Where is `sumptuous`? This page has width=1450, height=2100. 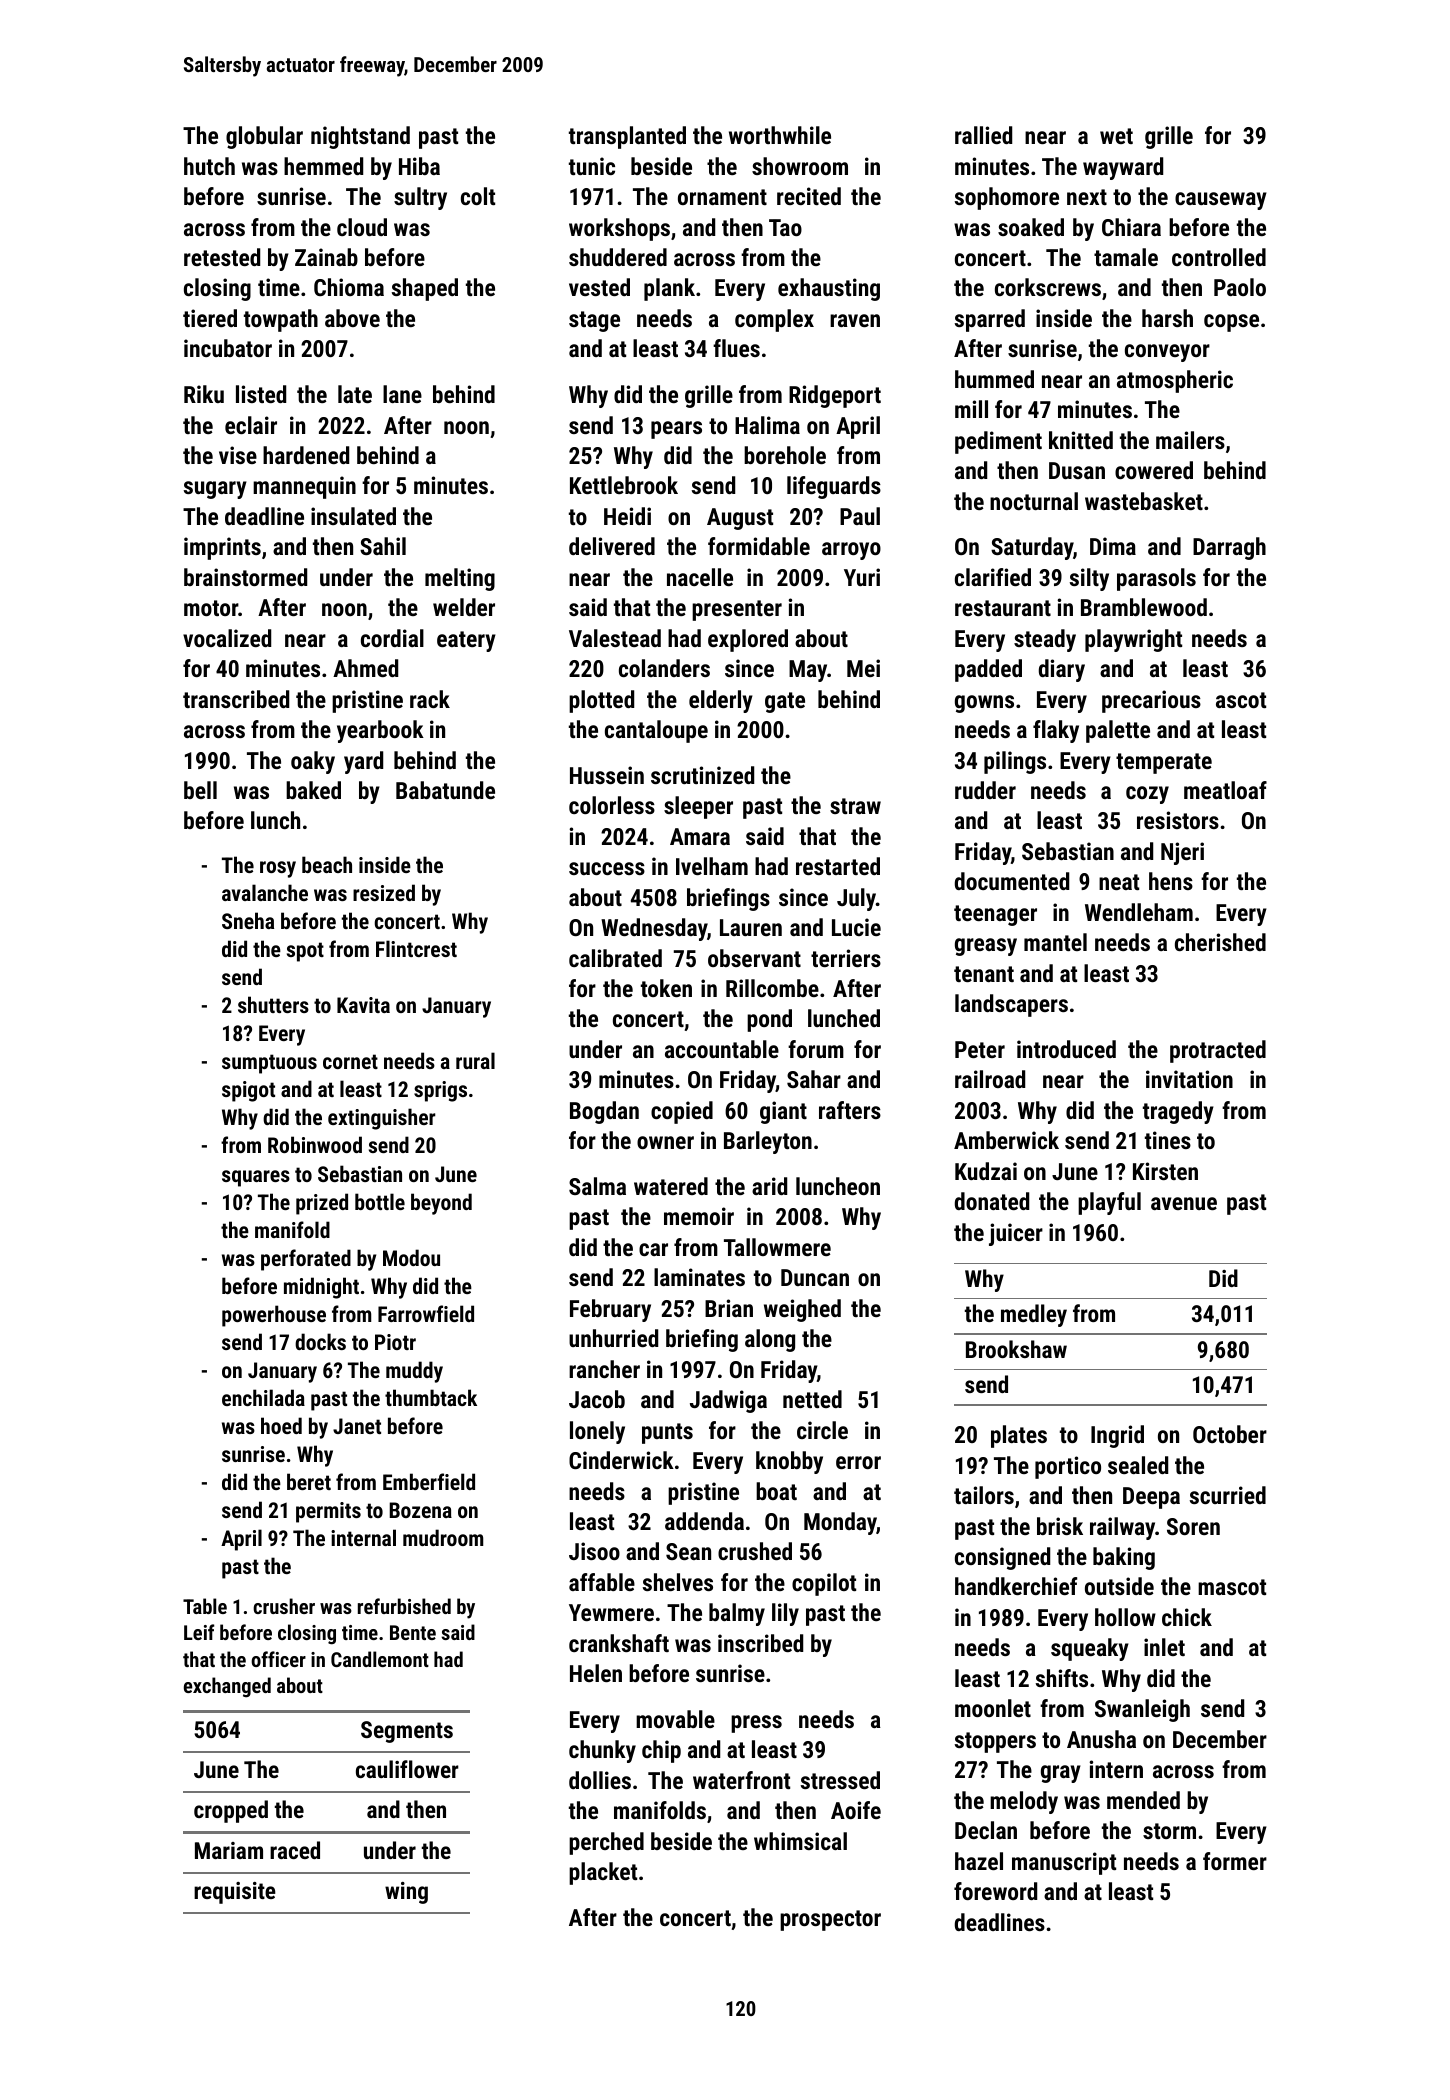 sumptuous is located at coordinates (269, 1064).
